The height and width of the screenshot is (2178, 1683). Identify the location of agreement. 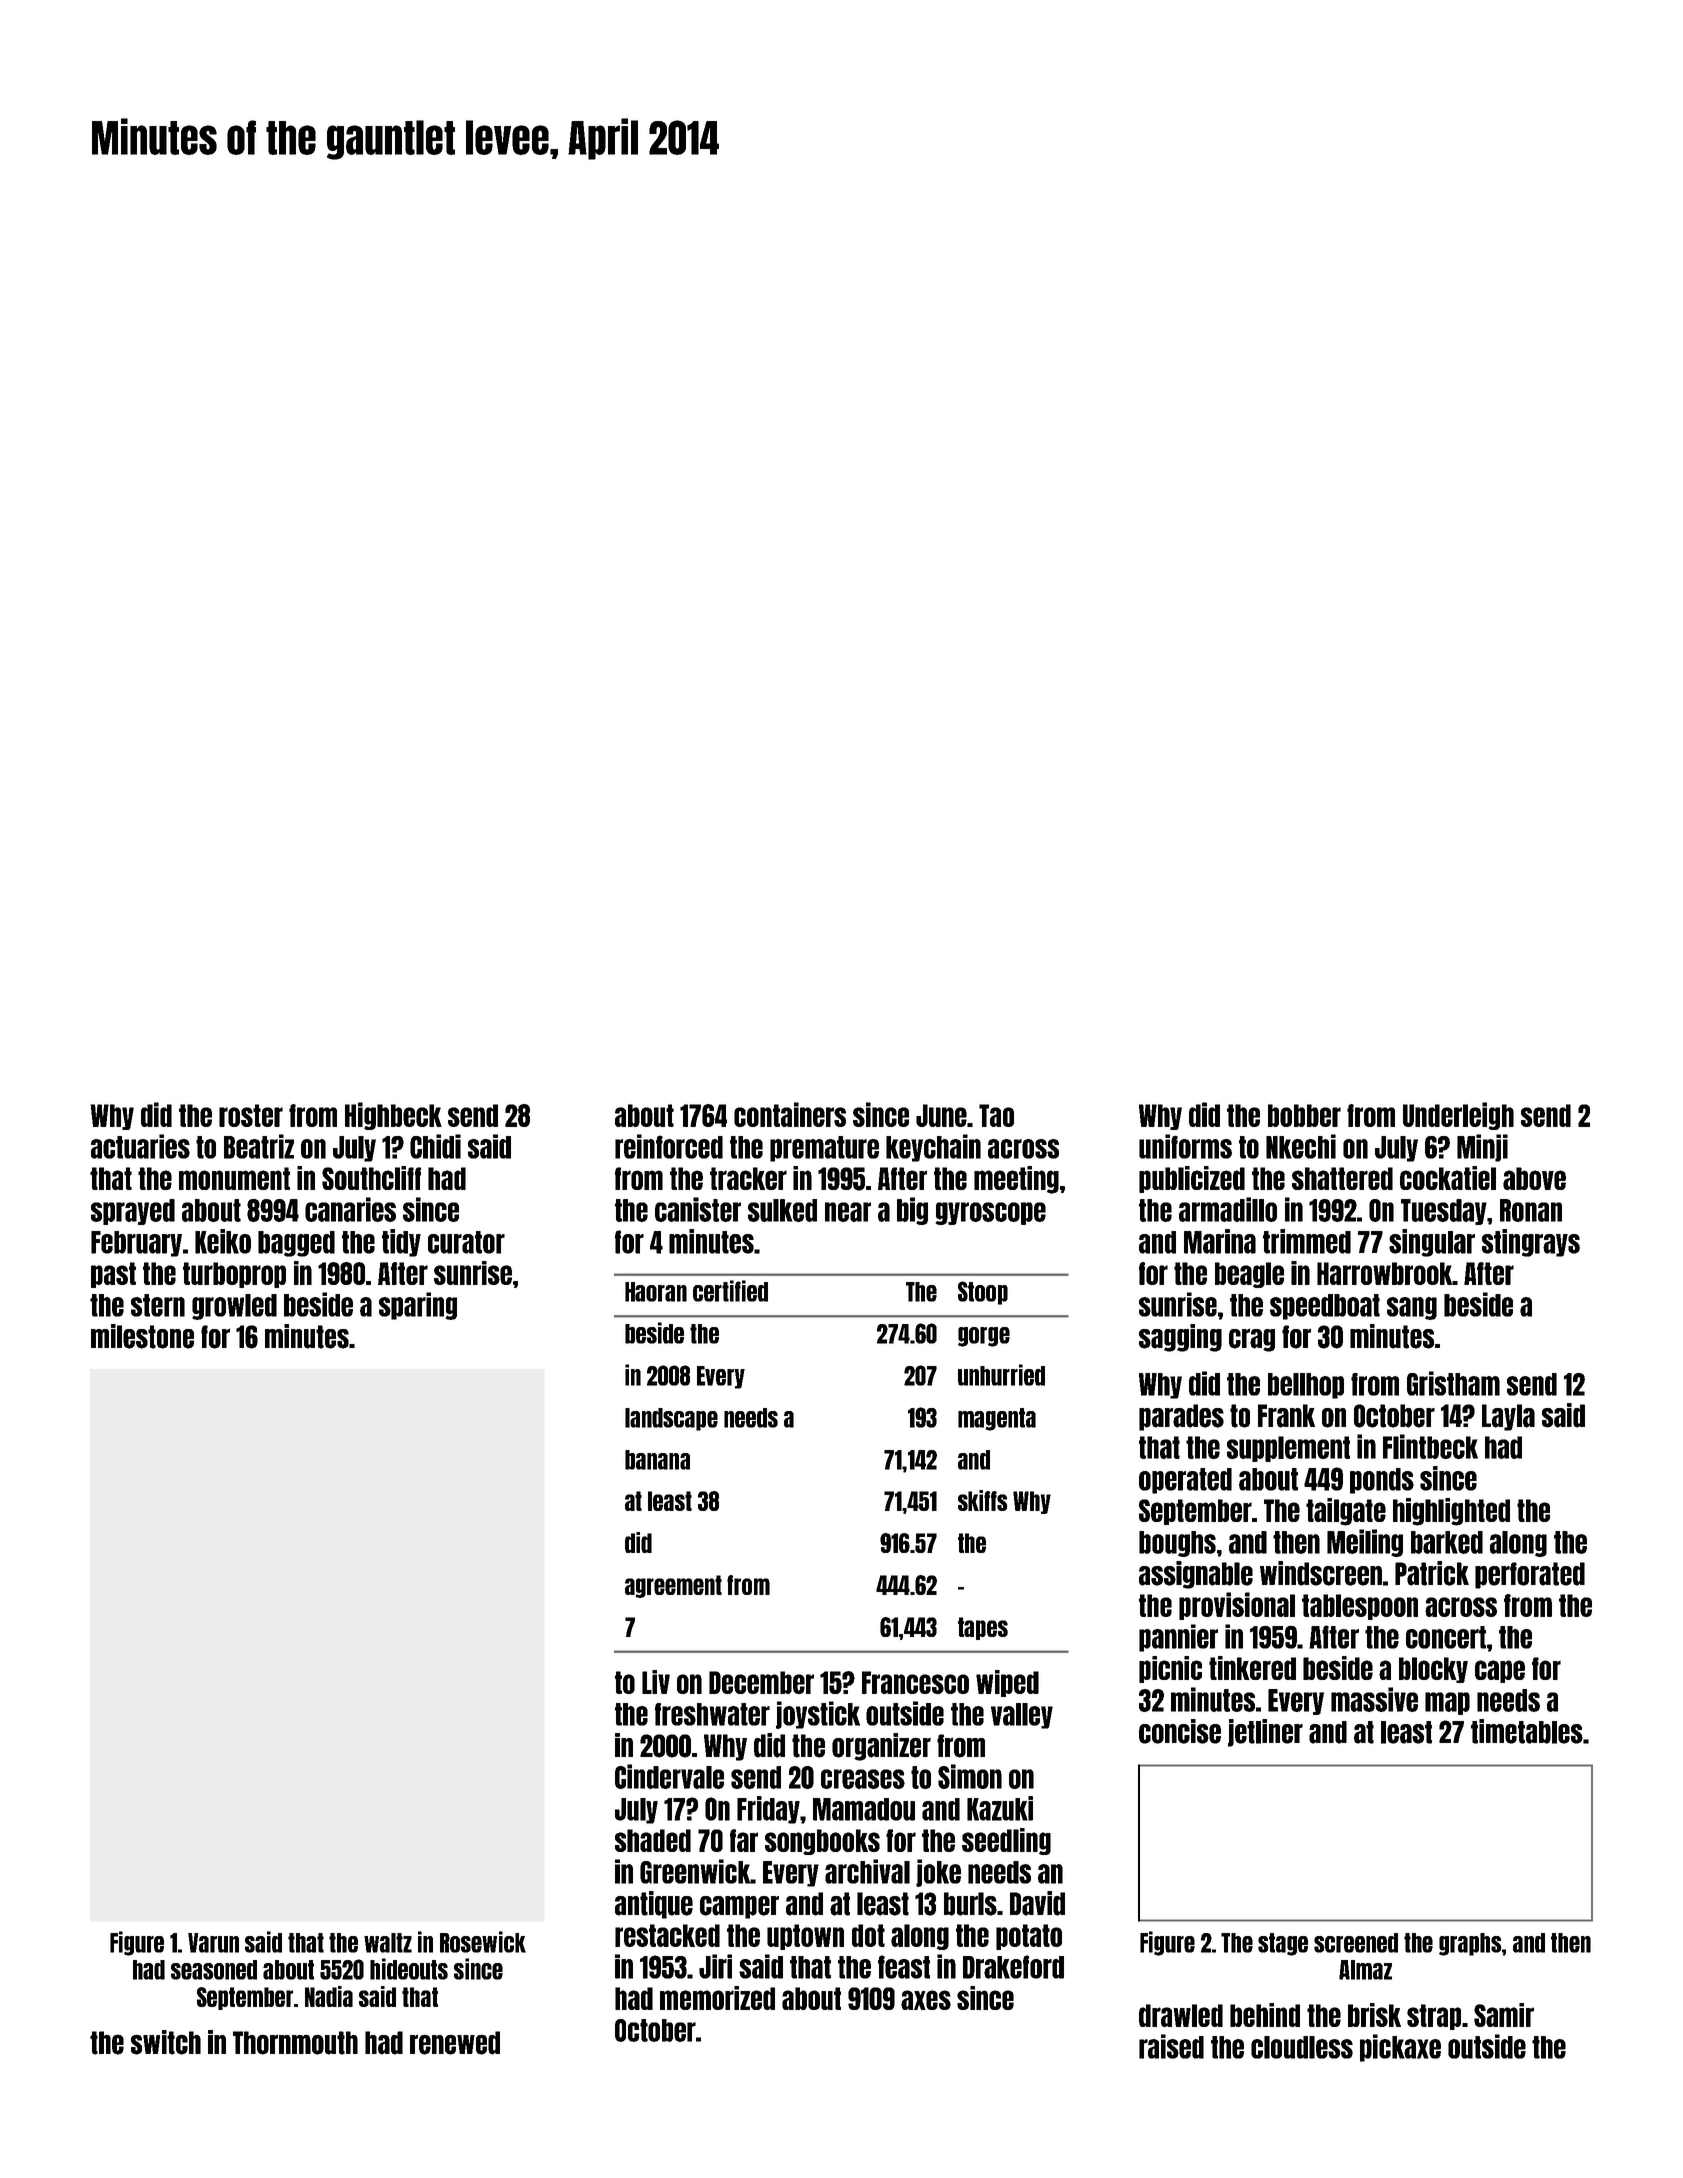
(673, 1586).
